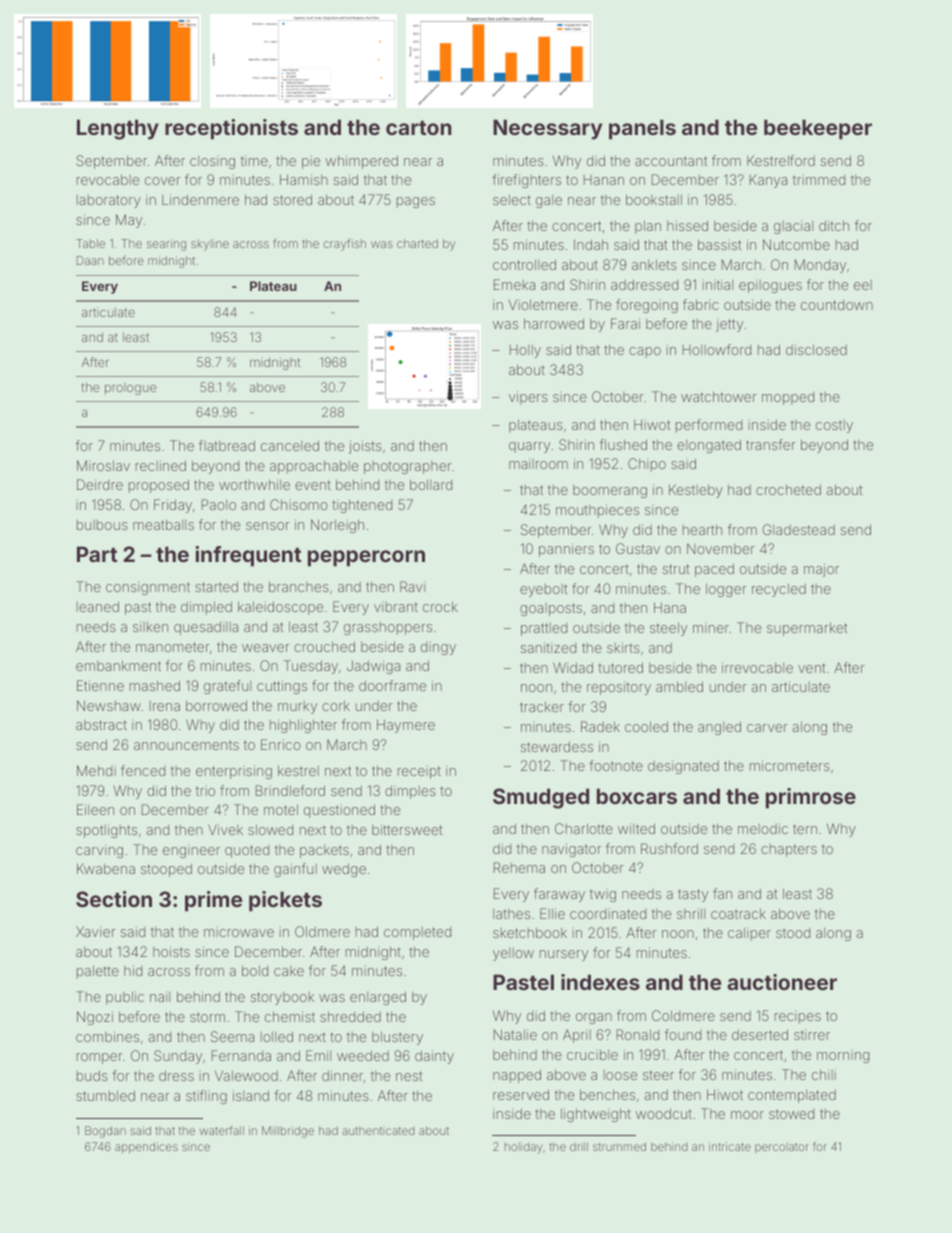  I want to click on trimmed, so click(819, 179).
